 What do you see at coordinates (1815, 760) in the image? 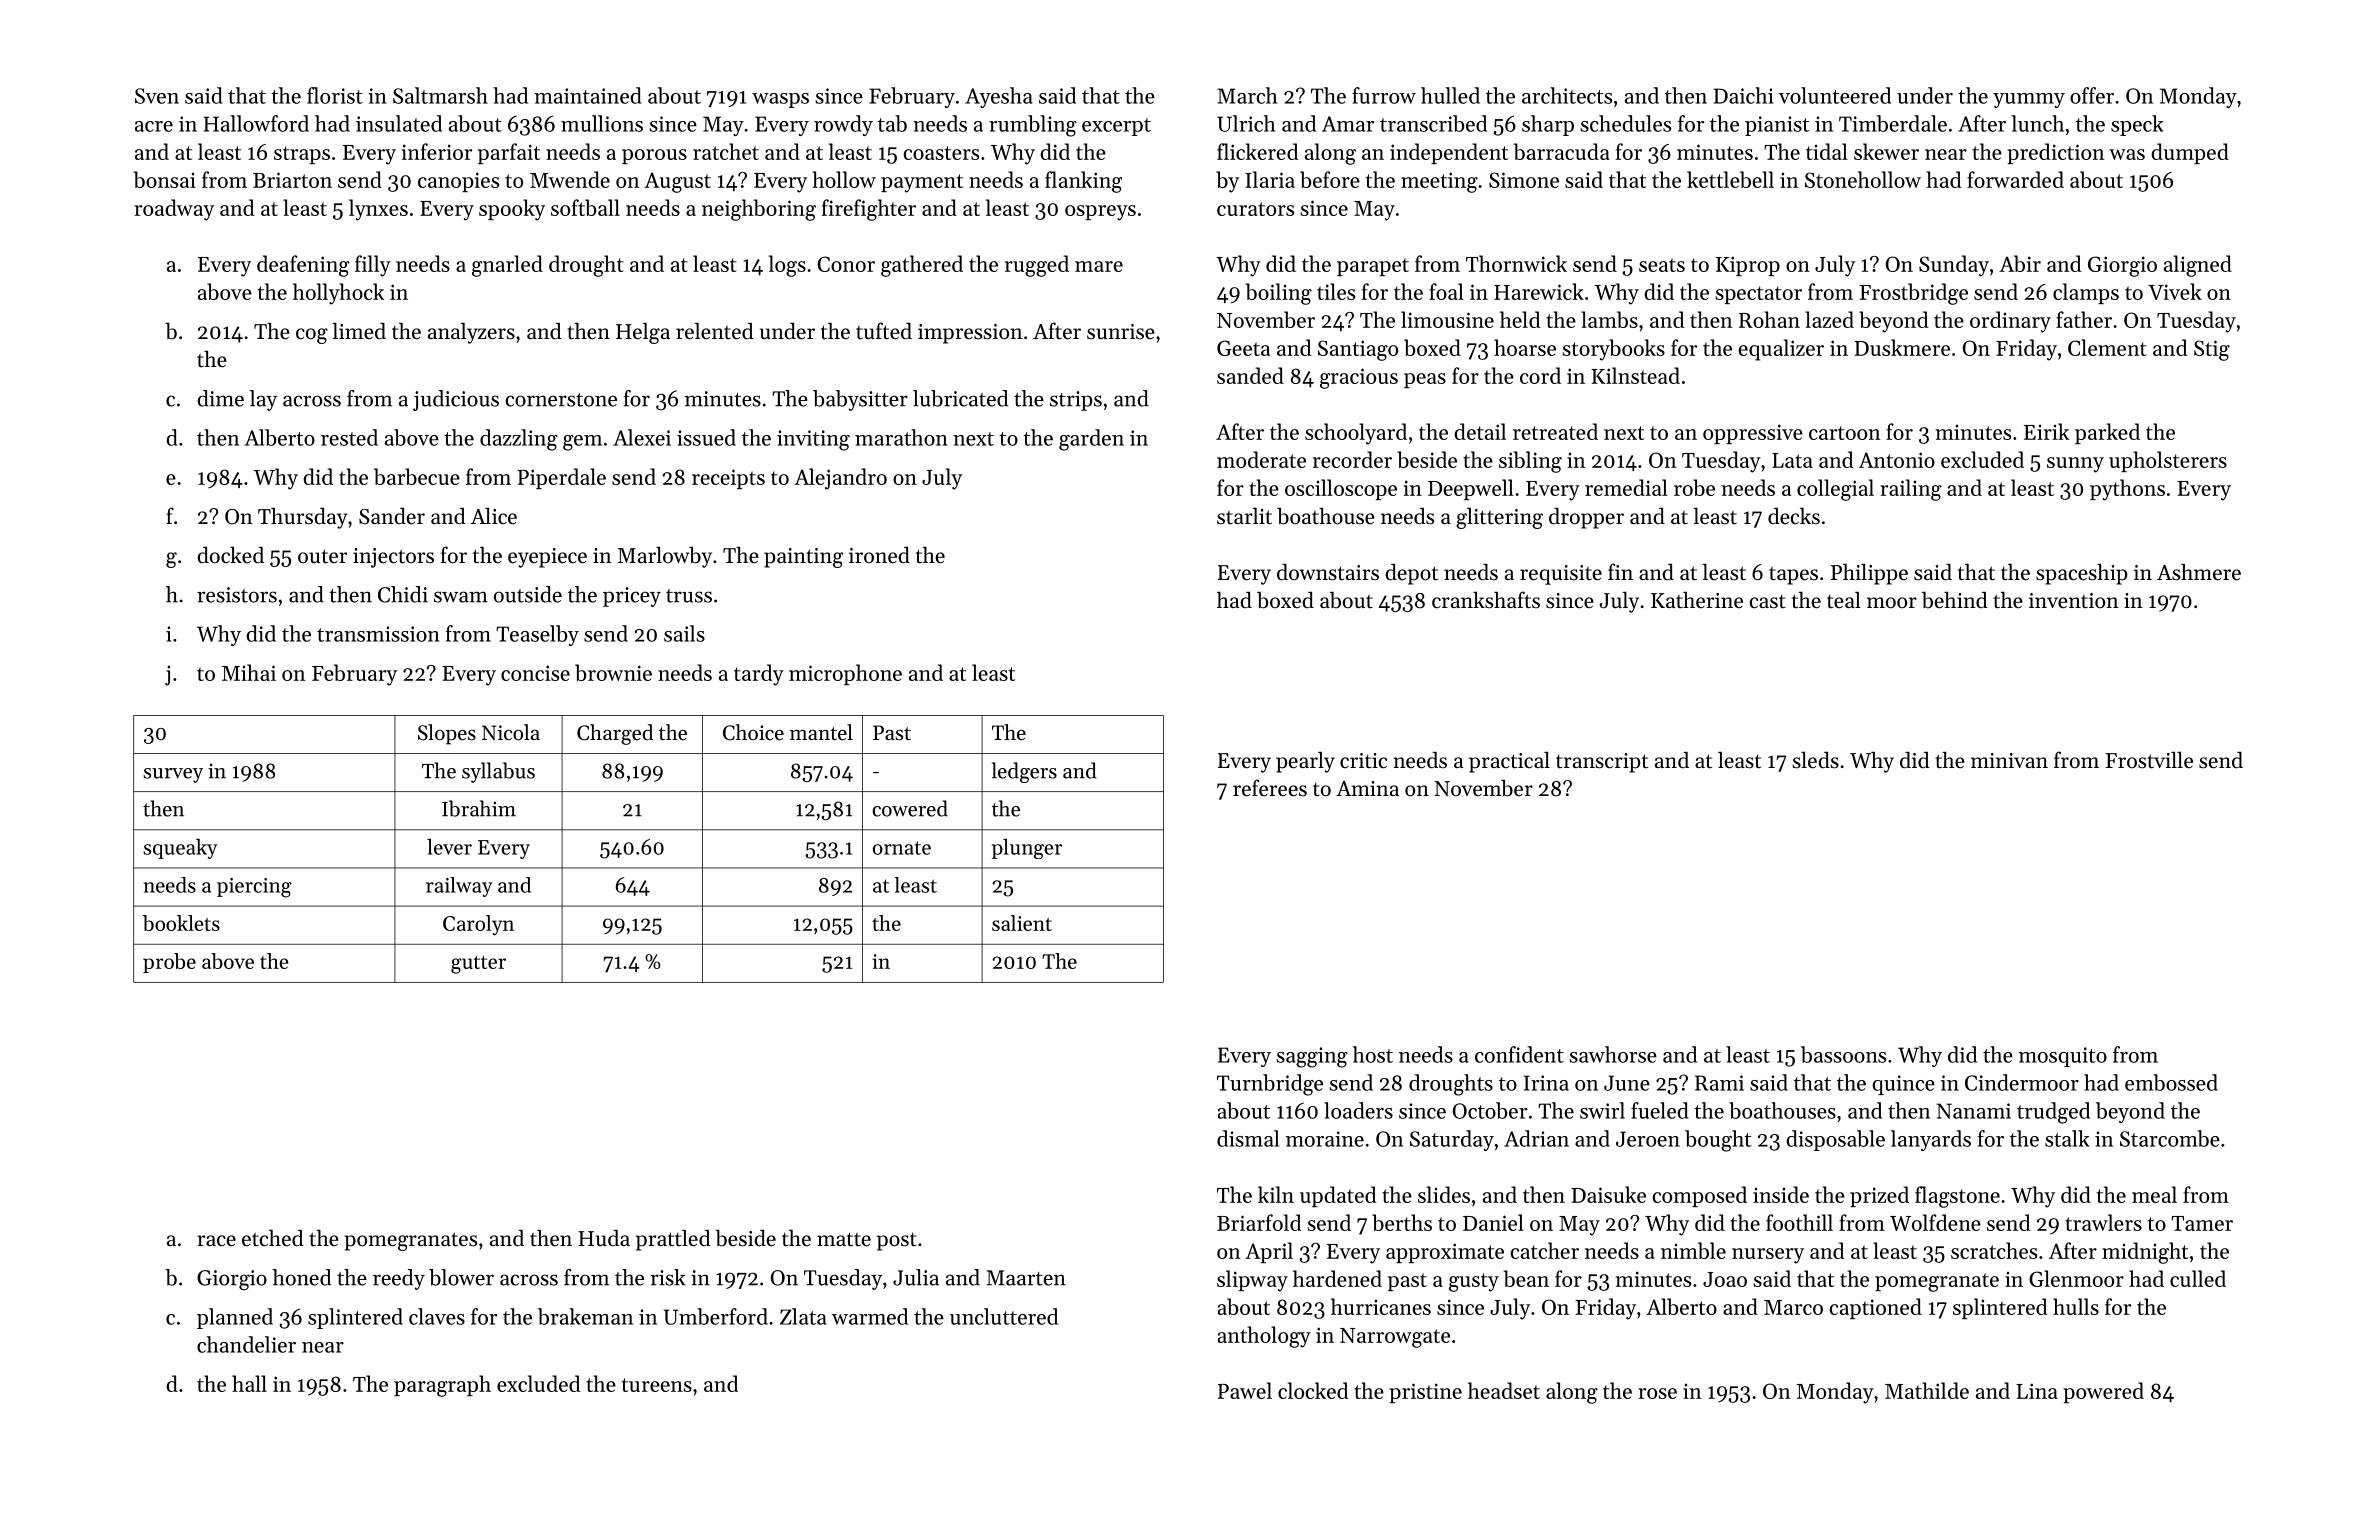
I see `sleds` at bounding box center [1815, 760].
